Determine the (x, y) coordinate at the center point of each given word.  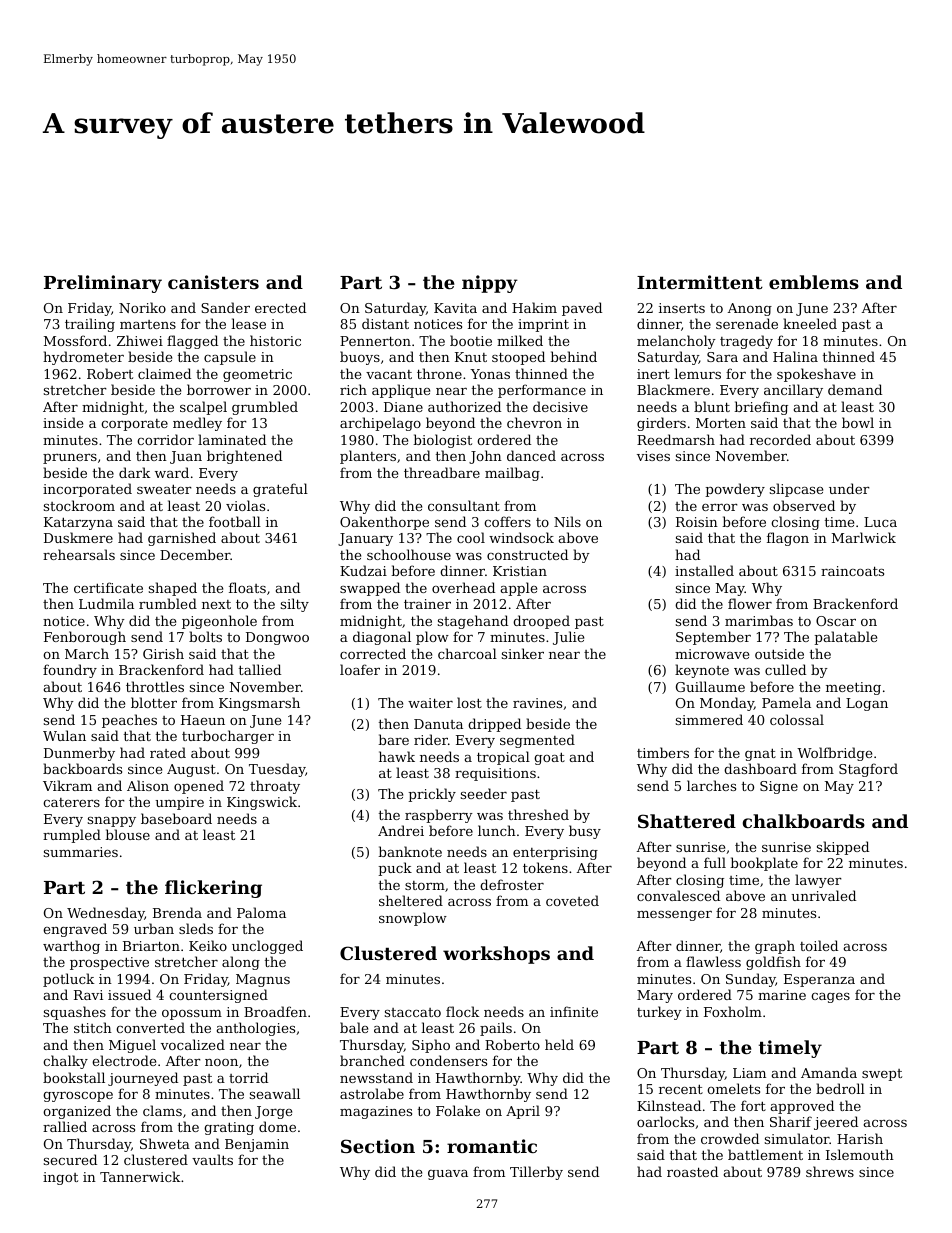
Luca (880, 522)
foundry (70, 671)
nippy (490, 284)
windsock (521, 537)
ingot (60, 1178)
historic (275, 340)
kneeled (810, 323)
